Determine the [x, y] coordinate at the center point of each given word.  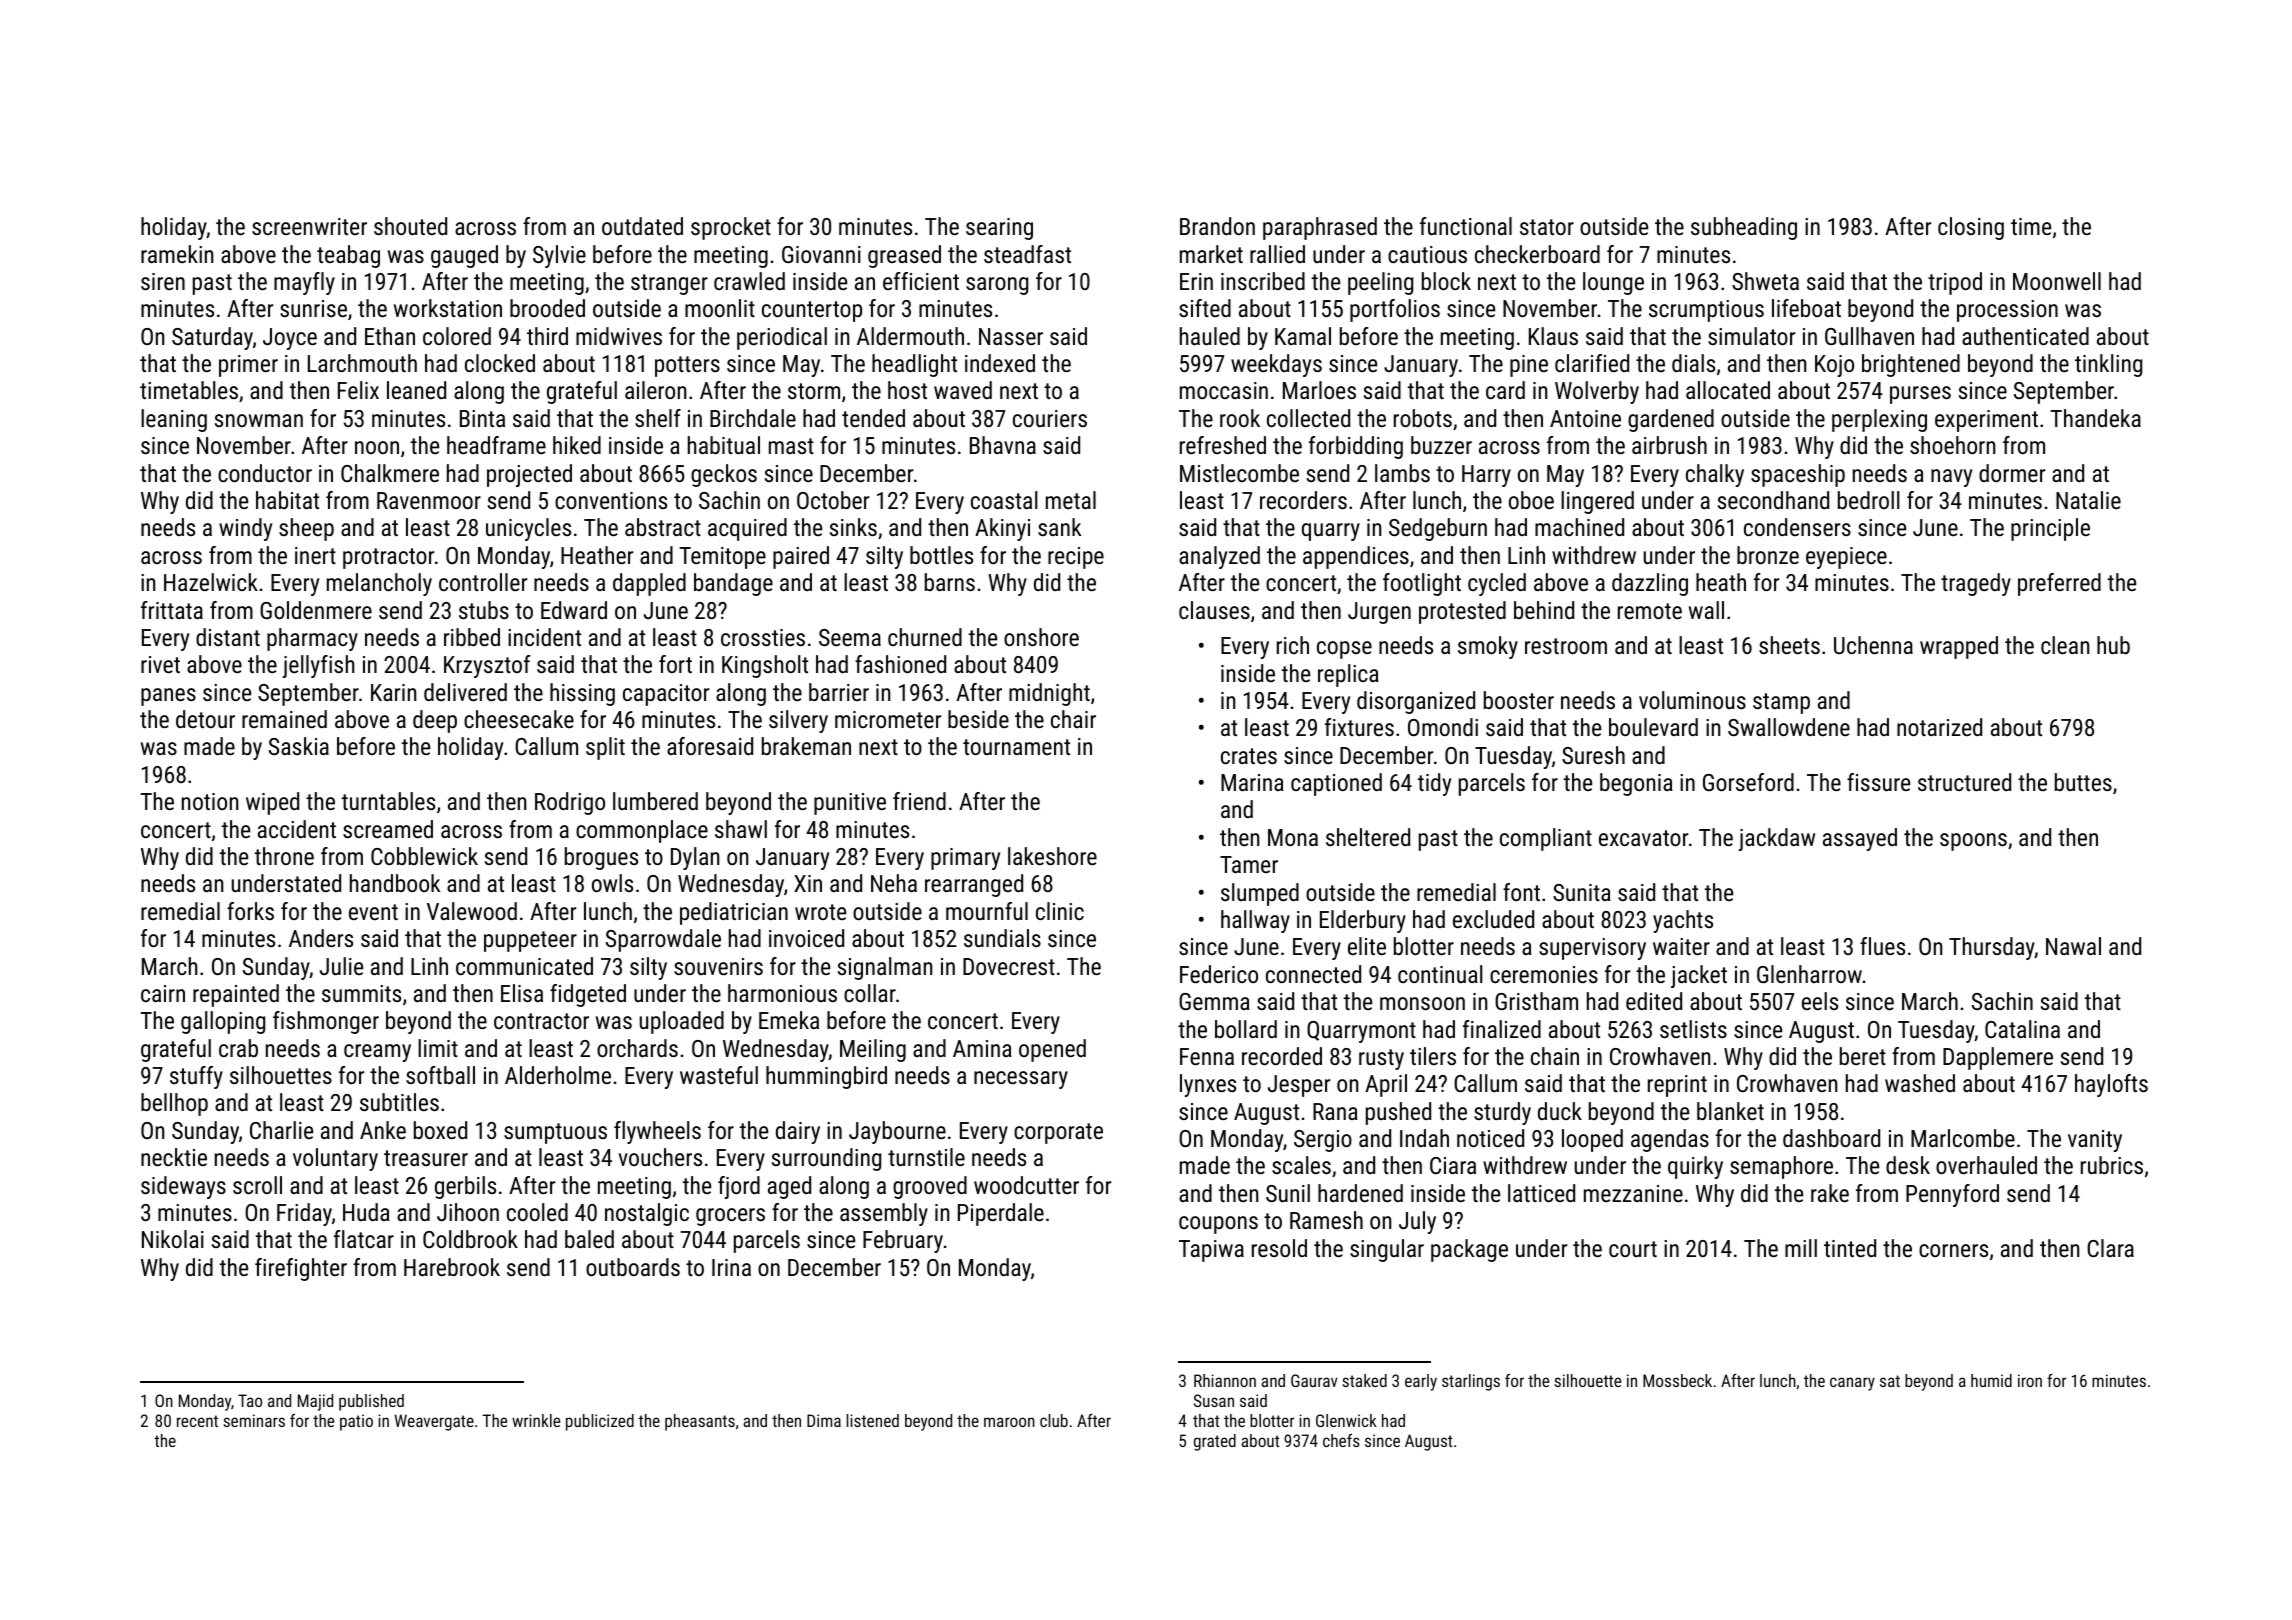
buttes [2083, 782]
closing [1971, 228]
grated [1215, 1442]
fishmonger [326, 1022]
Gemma [1214, 1001]
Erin [1196, 281]
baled [589, 1239]
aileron [655, 390]
